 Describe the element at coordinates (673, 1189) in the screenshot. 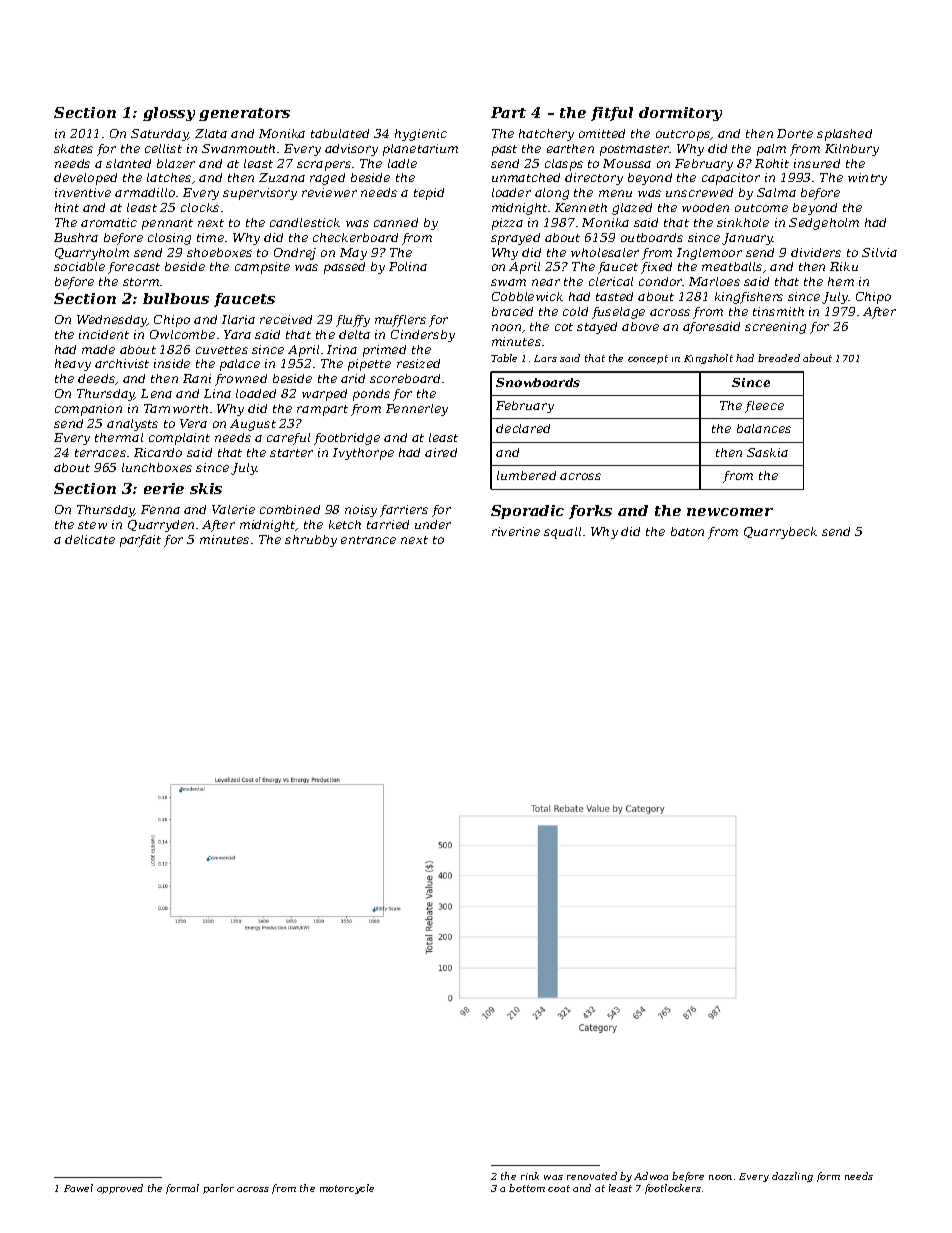

I see `footlockers` at that location.
